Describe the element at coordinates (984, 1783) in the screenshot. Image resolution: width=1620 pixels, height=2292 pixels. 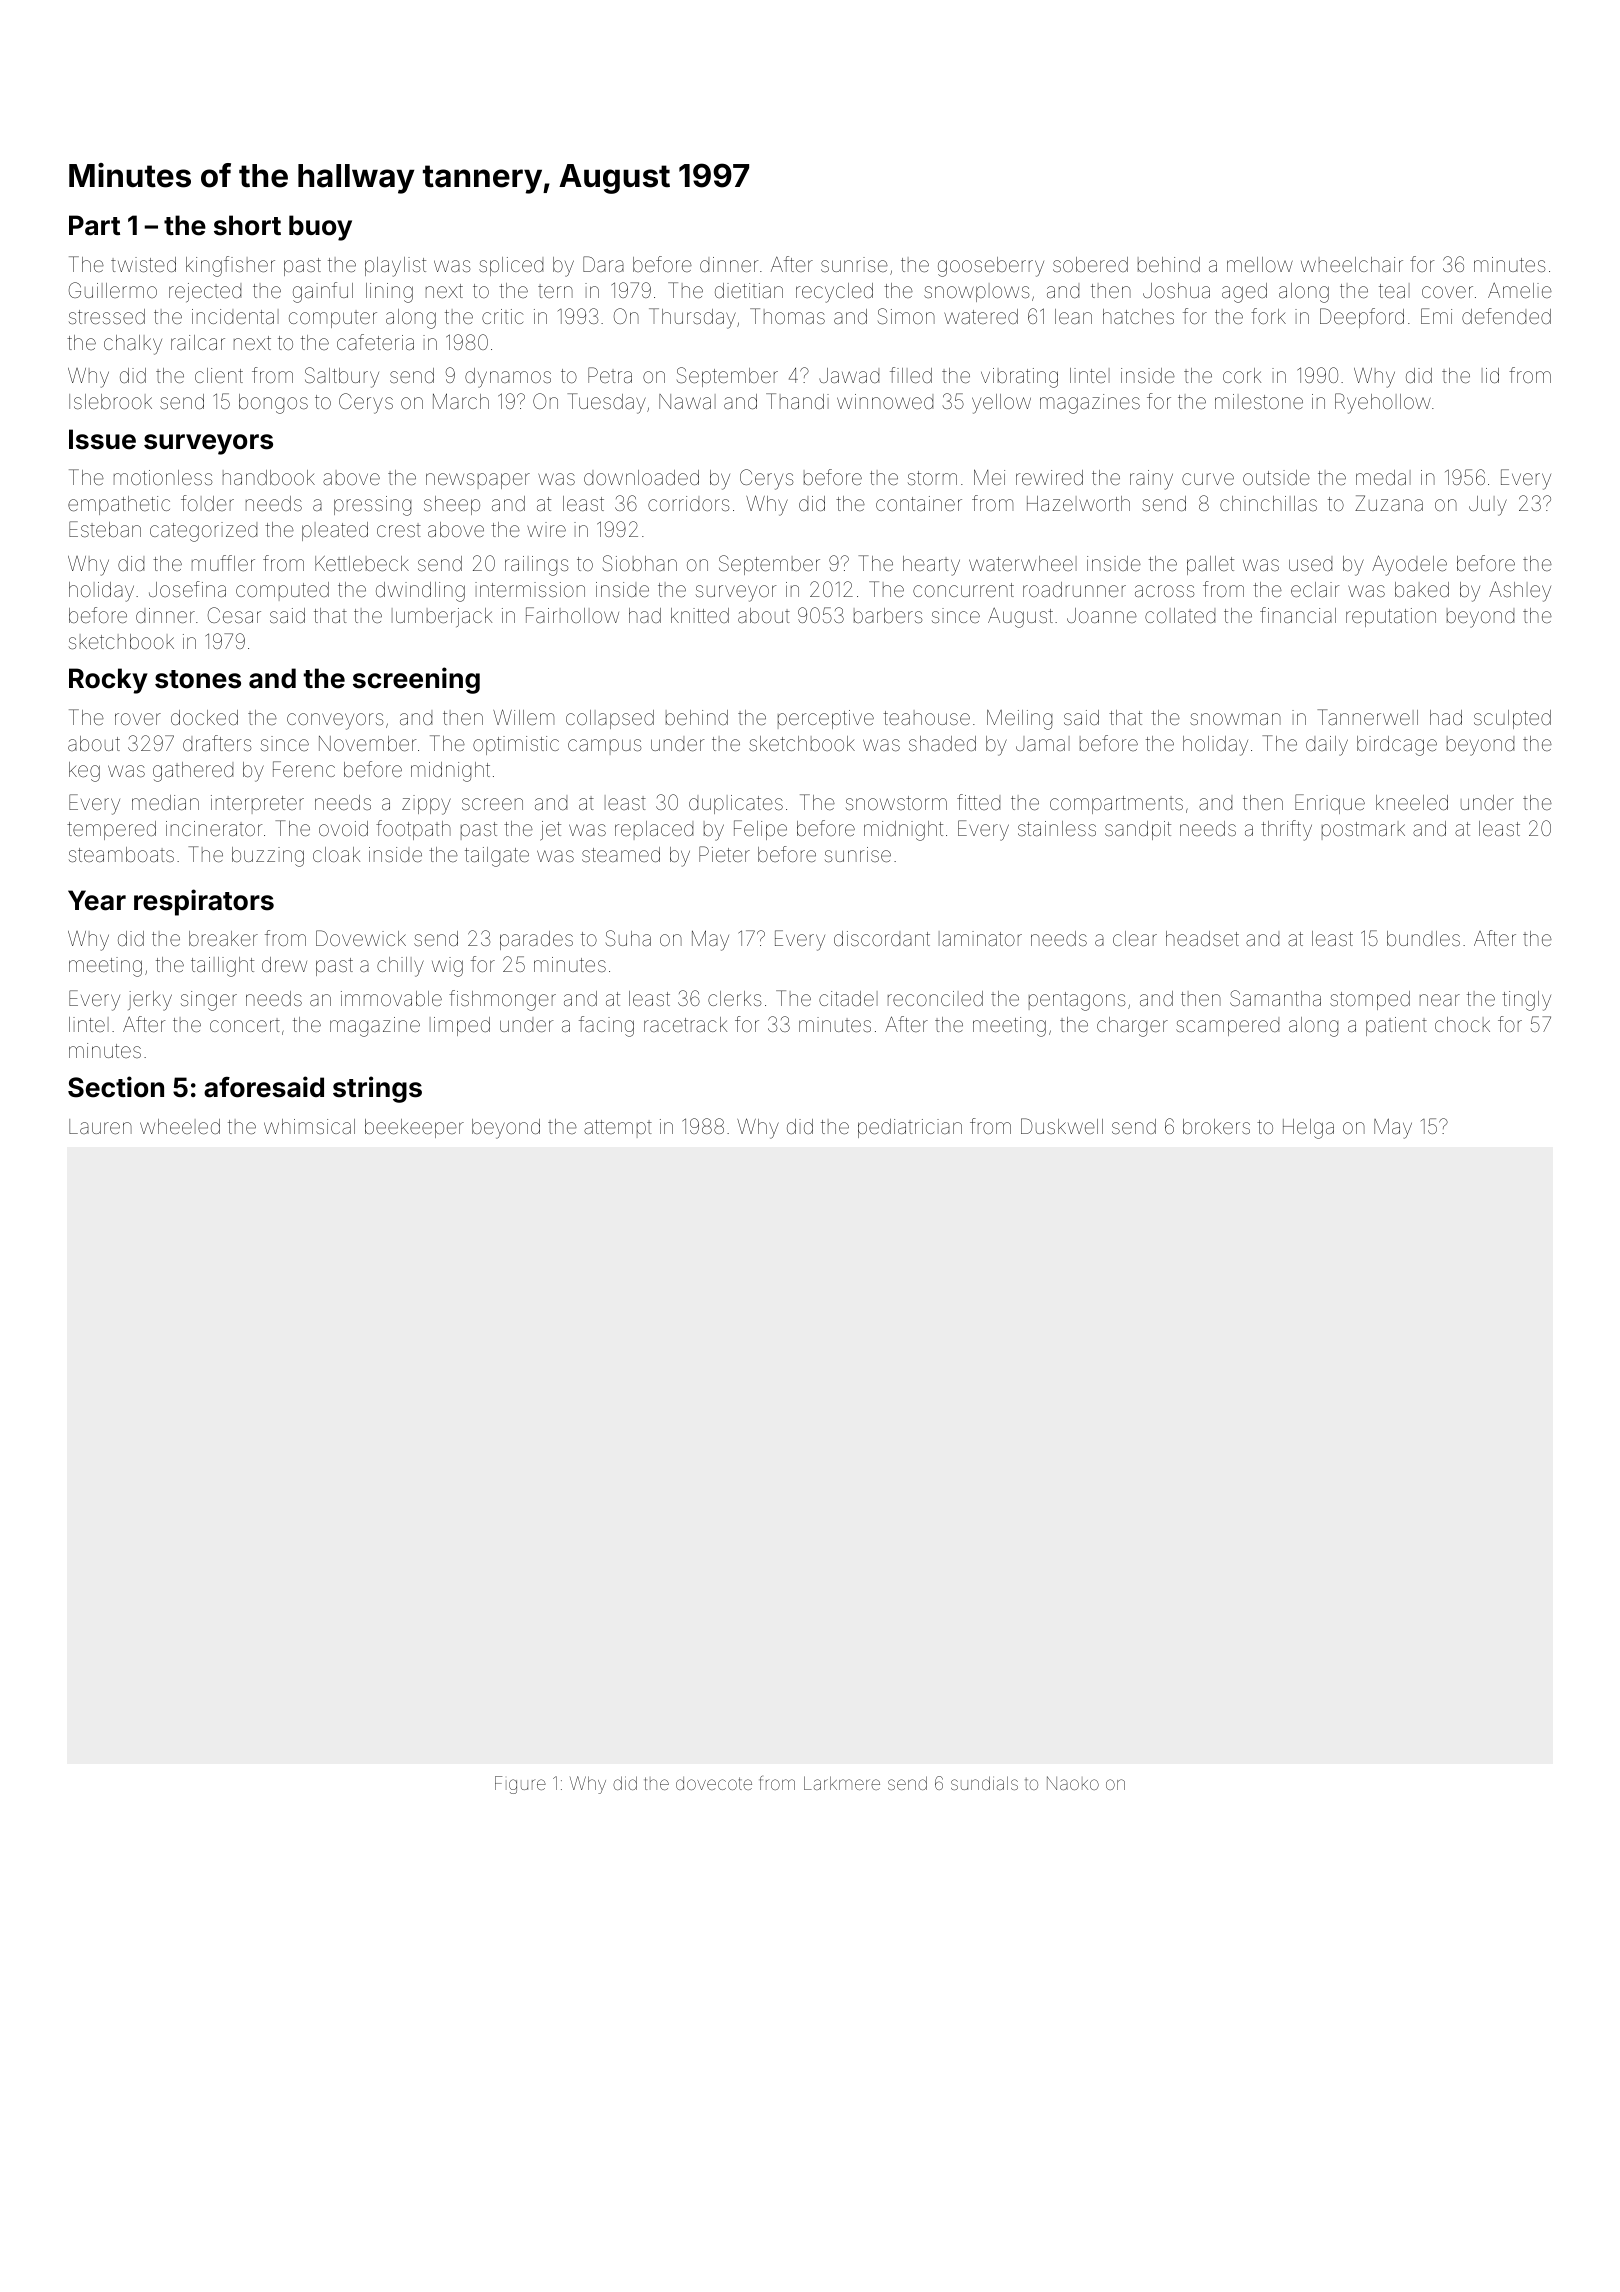
I see `sundials` at that location.
